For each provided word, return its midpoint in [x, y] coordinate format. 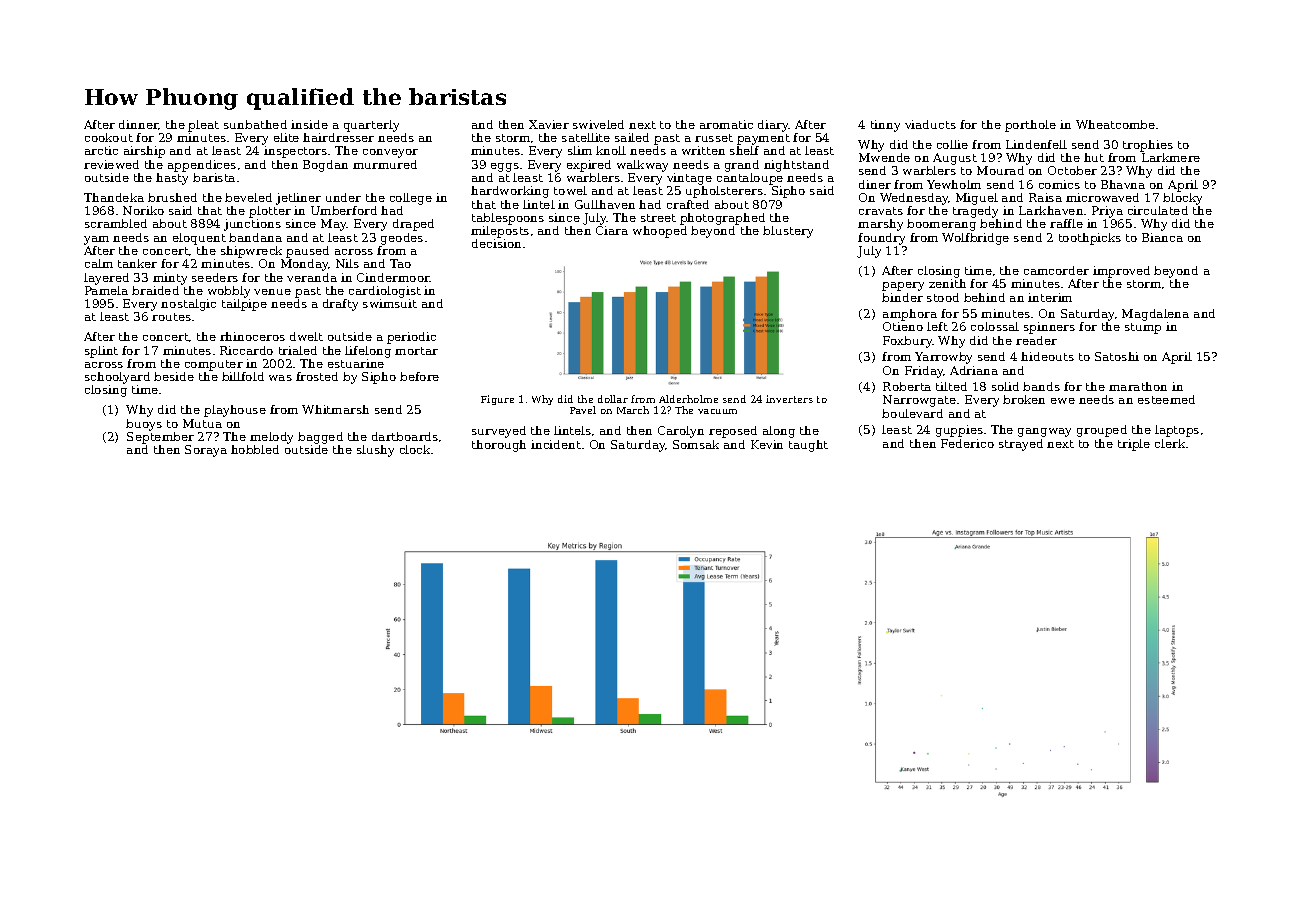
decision [496, 243]
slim [580, 150]
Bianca [1162, 237]
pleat [203, 126]
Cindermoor [393, 277]
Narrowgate [919, 401]
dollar [613, 399]
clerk [1170, 443]
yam [96, 240]
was [280, 378]
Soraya [206, 451]
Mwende [884, 157]
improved [1121, 272]
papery [903, 286]
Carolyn [681, 432]
